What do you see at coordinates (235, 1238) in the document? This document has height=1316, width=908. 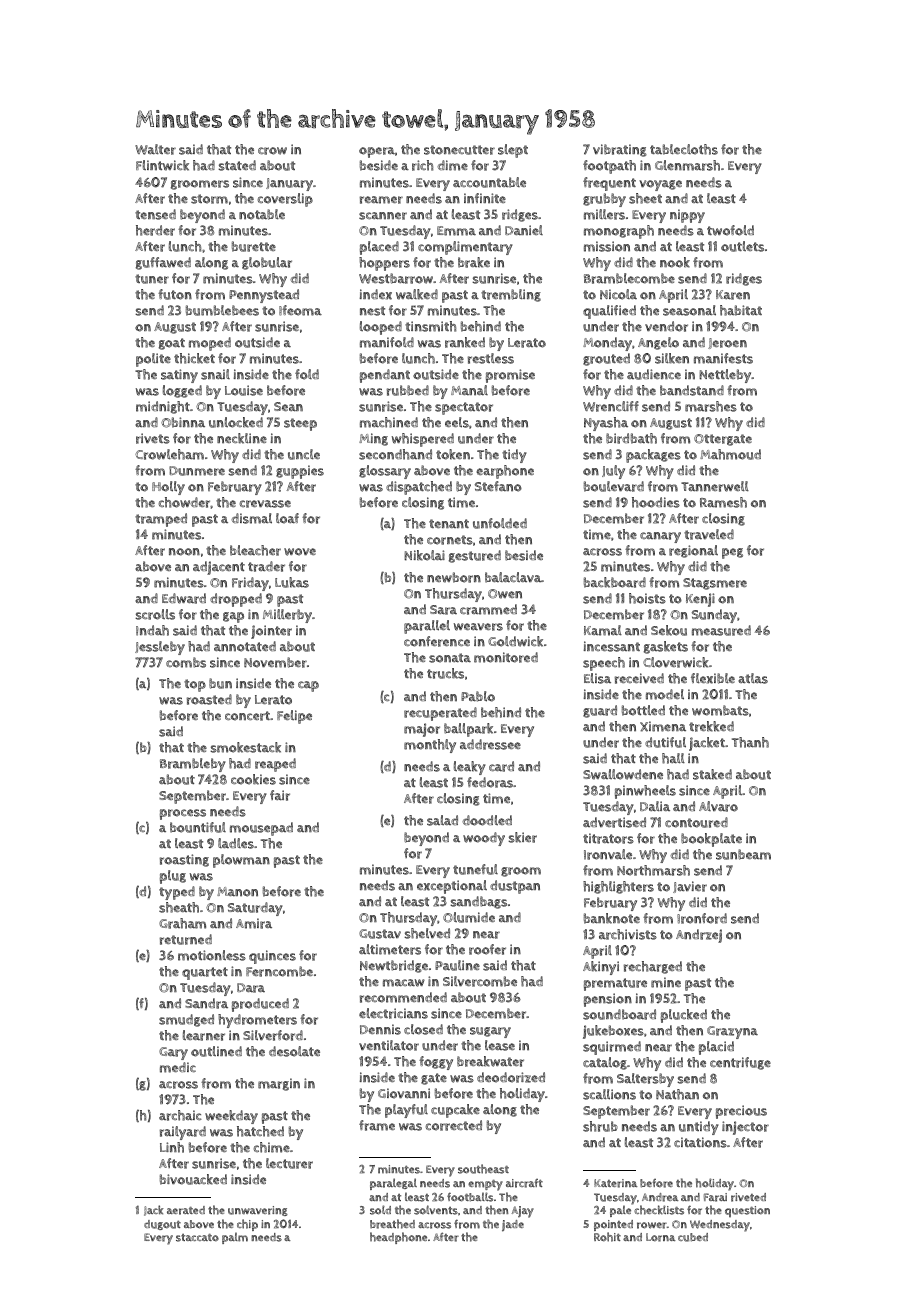 I see `palm` at bounding box center [235, 1238].
